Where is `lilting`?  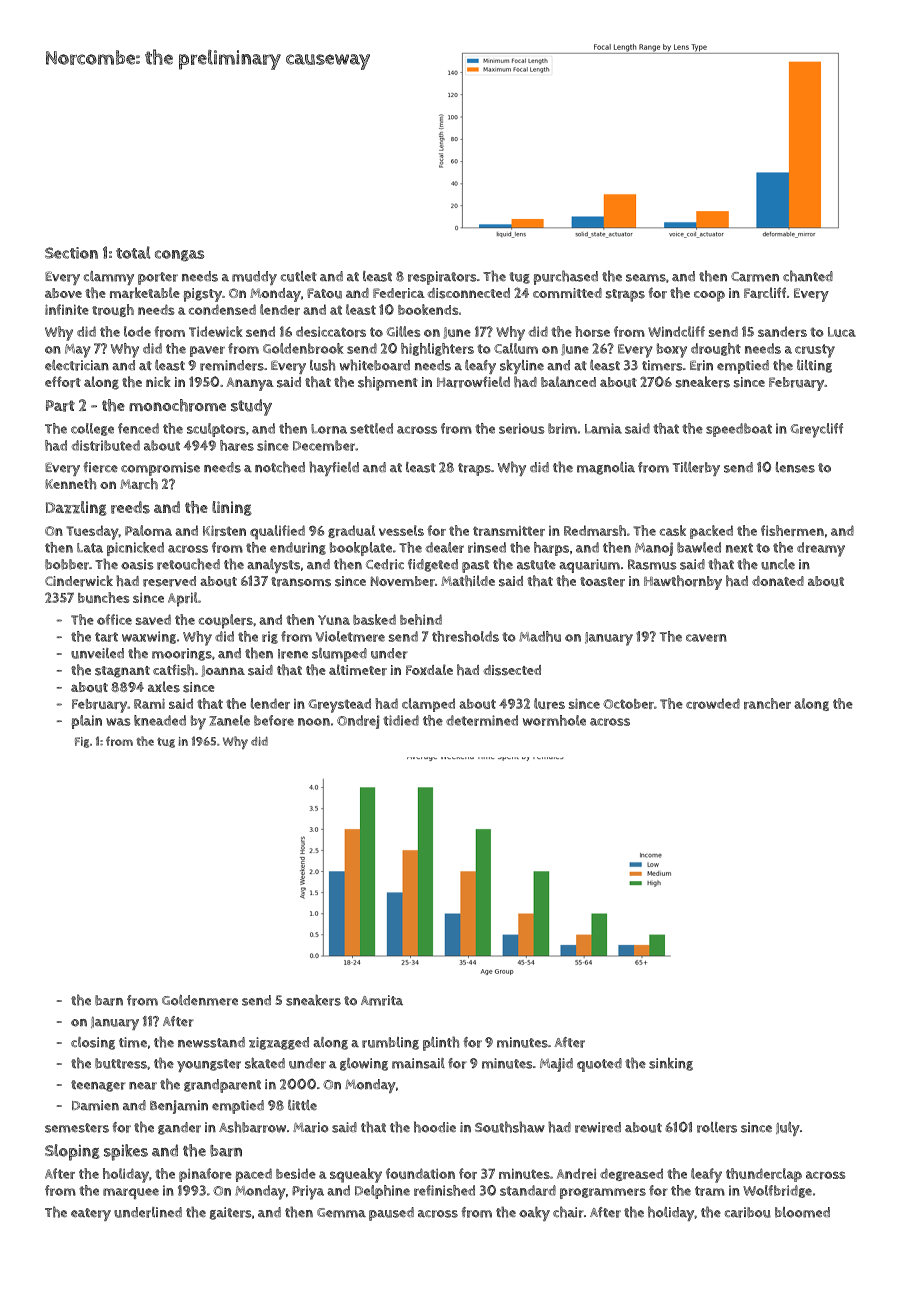 lilting is located at coordinates (814, 366).
